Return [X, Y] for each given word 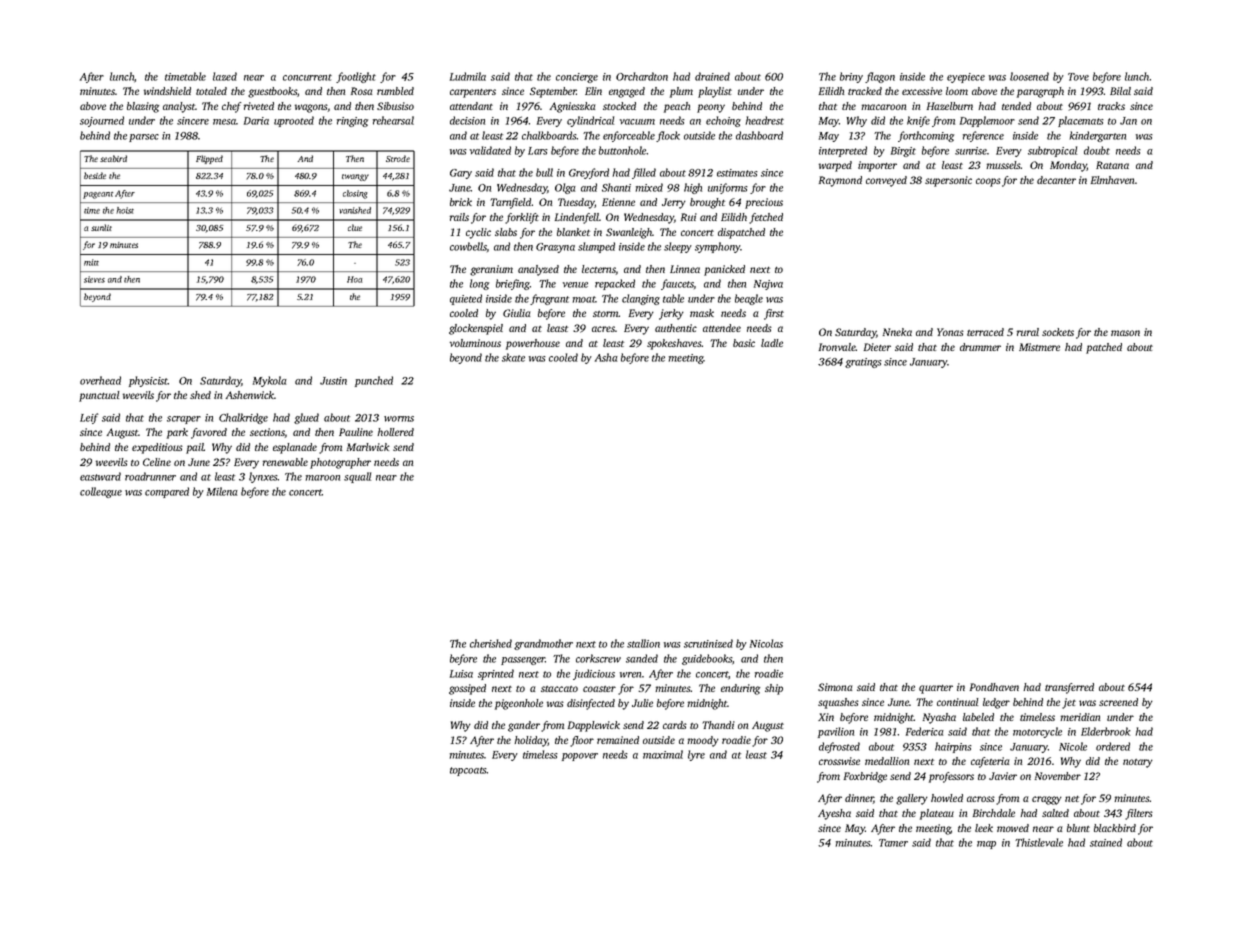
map [986, 845]
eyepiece [966, 78]
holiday [531, 741]
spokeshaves [674, 344]
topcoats [468, 771]
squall [357, 477]
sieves [94, 279]
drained [712, 76]
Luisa [461, 674]
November [1057, 776]
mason [1125, 333]
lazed [225, 76]
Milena [222, 491]
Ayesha [834, 814]
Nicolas [766, 643]
